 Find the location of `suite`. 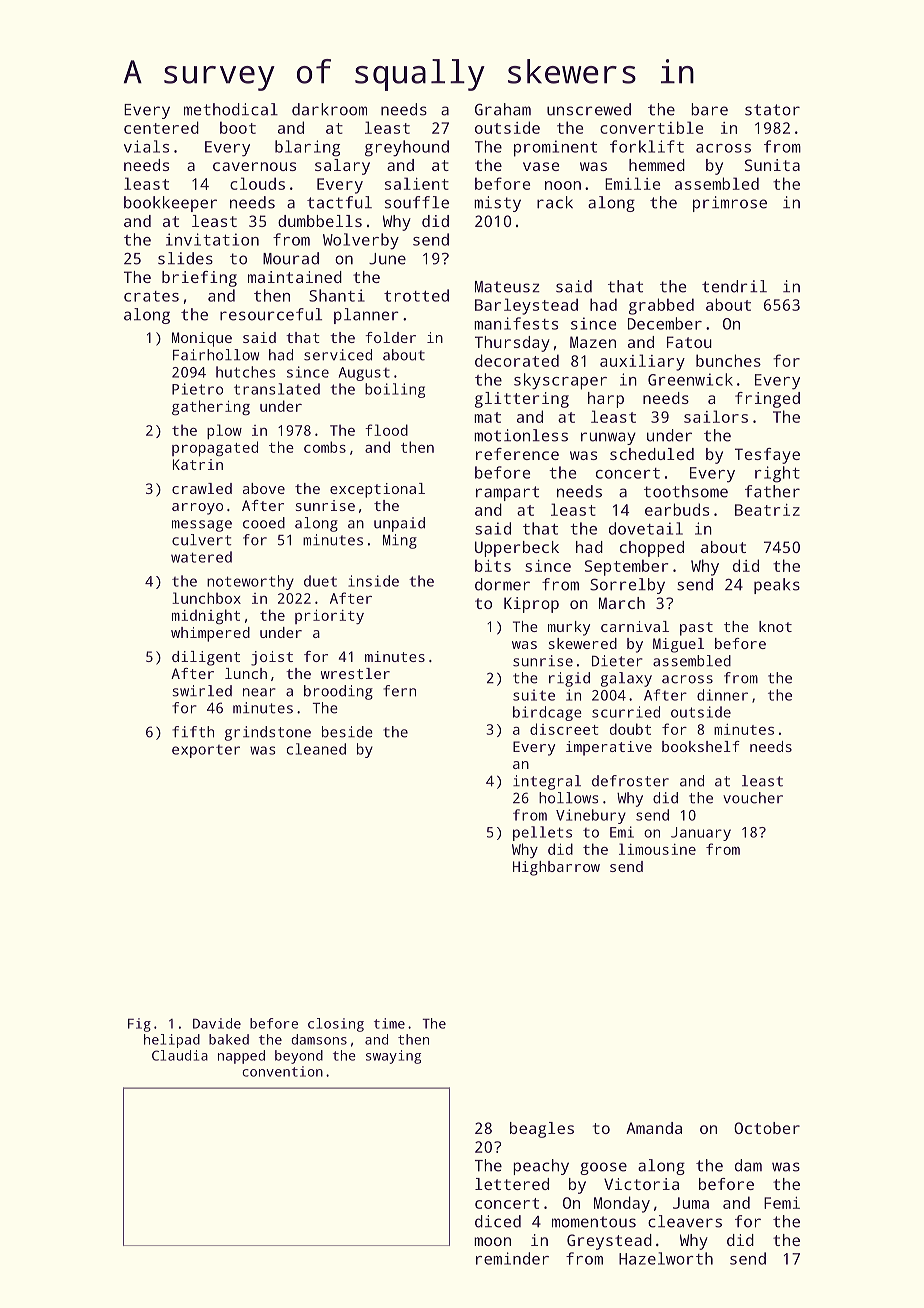

suite is located at coordinates (534, 695).
